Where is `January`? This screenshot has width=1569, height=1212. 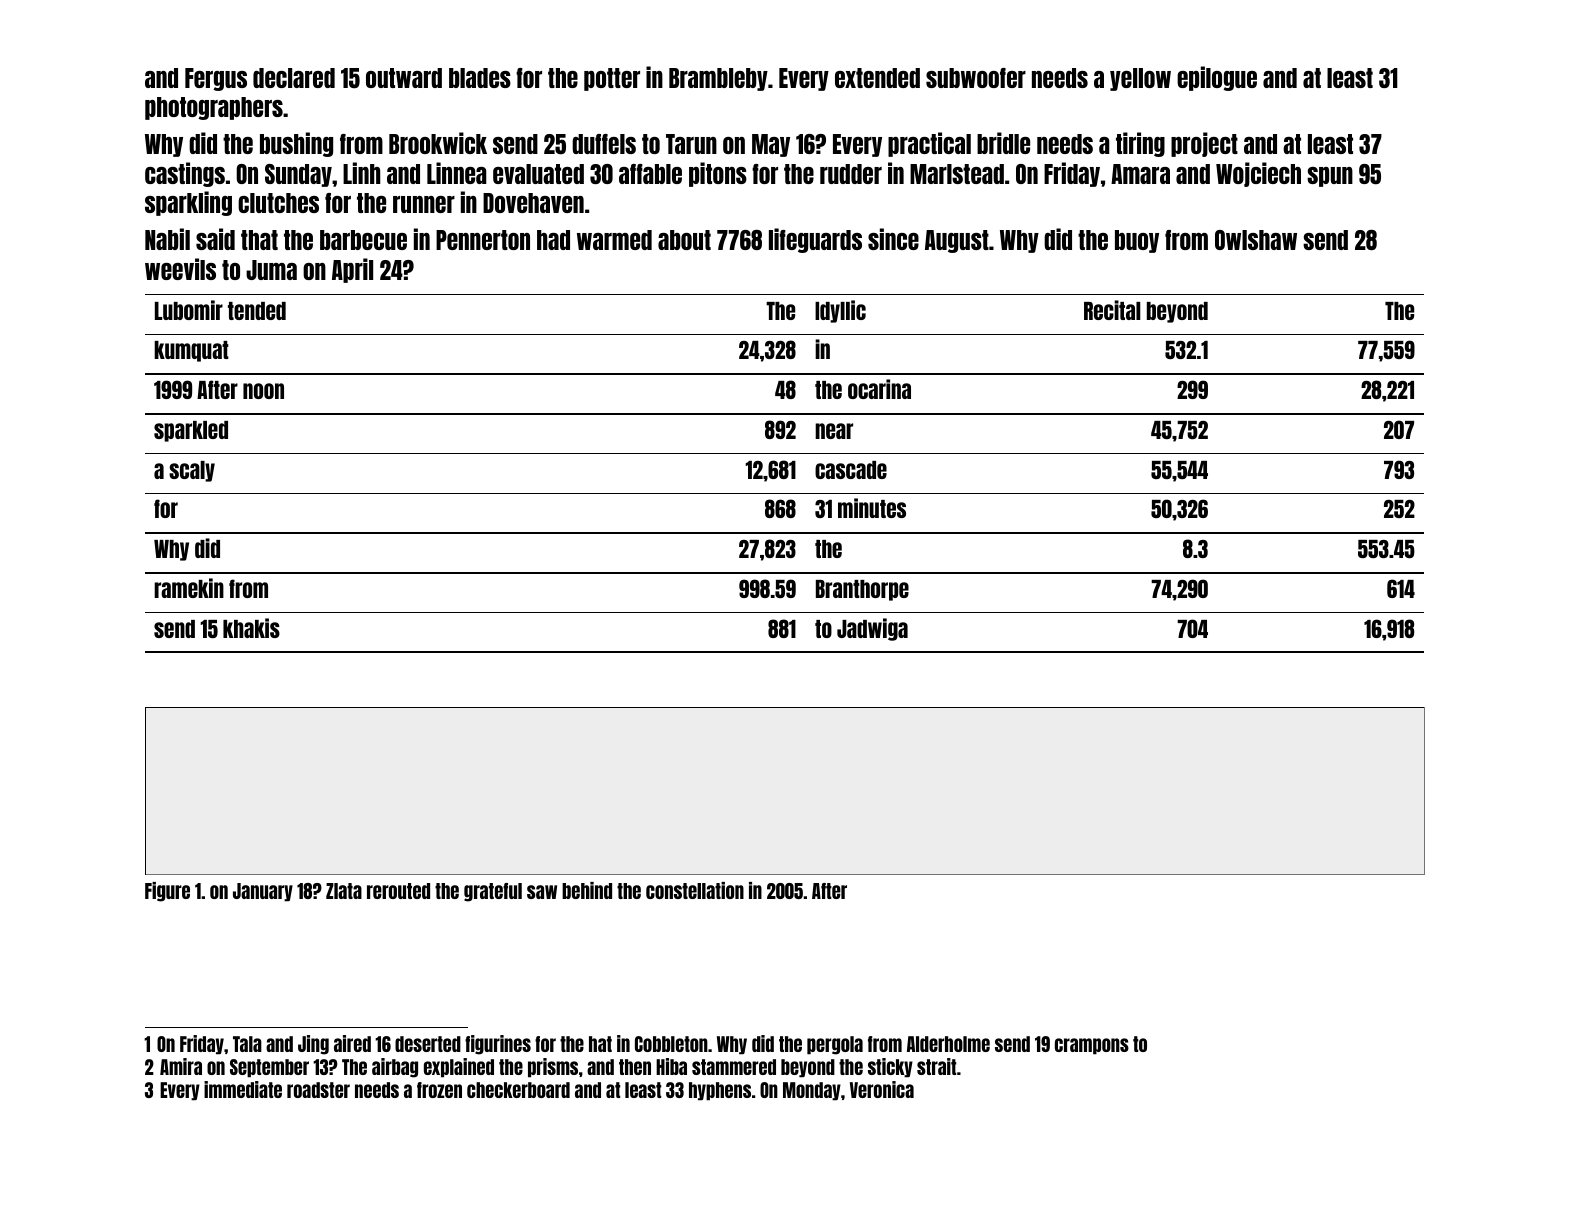 January is located at coordinates (263, 892).
